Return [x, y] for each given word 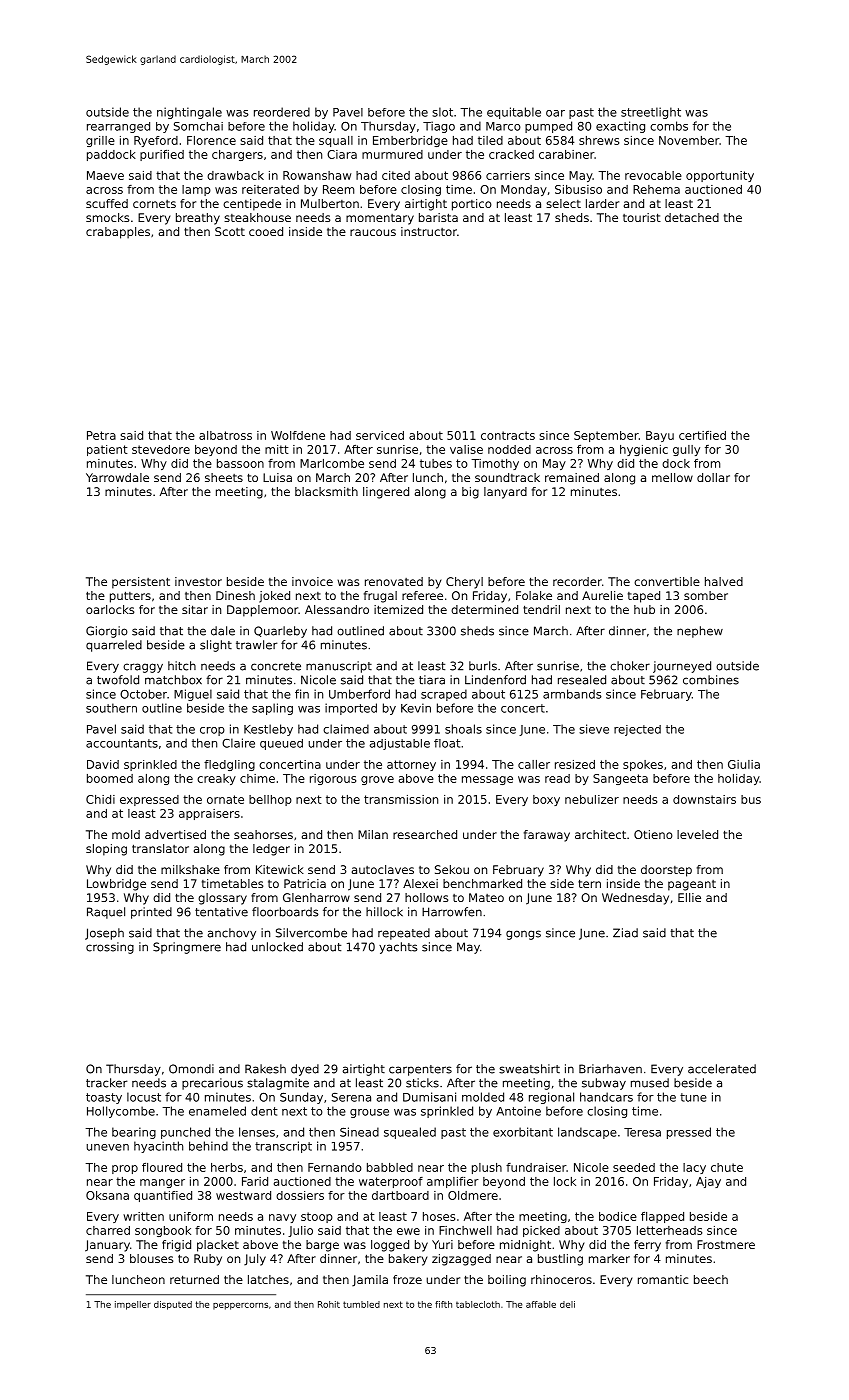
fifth [443, 1304]
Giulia [744, 764]
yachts [398, 948]
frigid [176, 1246]
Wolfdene [298, 435]
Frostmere [726, 1244]
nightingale [189, 113]
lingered [386, 493]
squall [336, 141]
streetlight [651, 113]
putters [130, 597]
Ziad [625, 933]
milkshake [190, 869]
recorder [577, 581]
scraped [444, 695]
